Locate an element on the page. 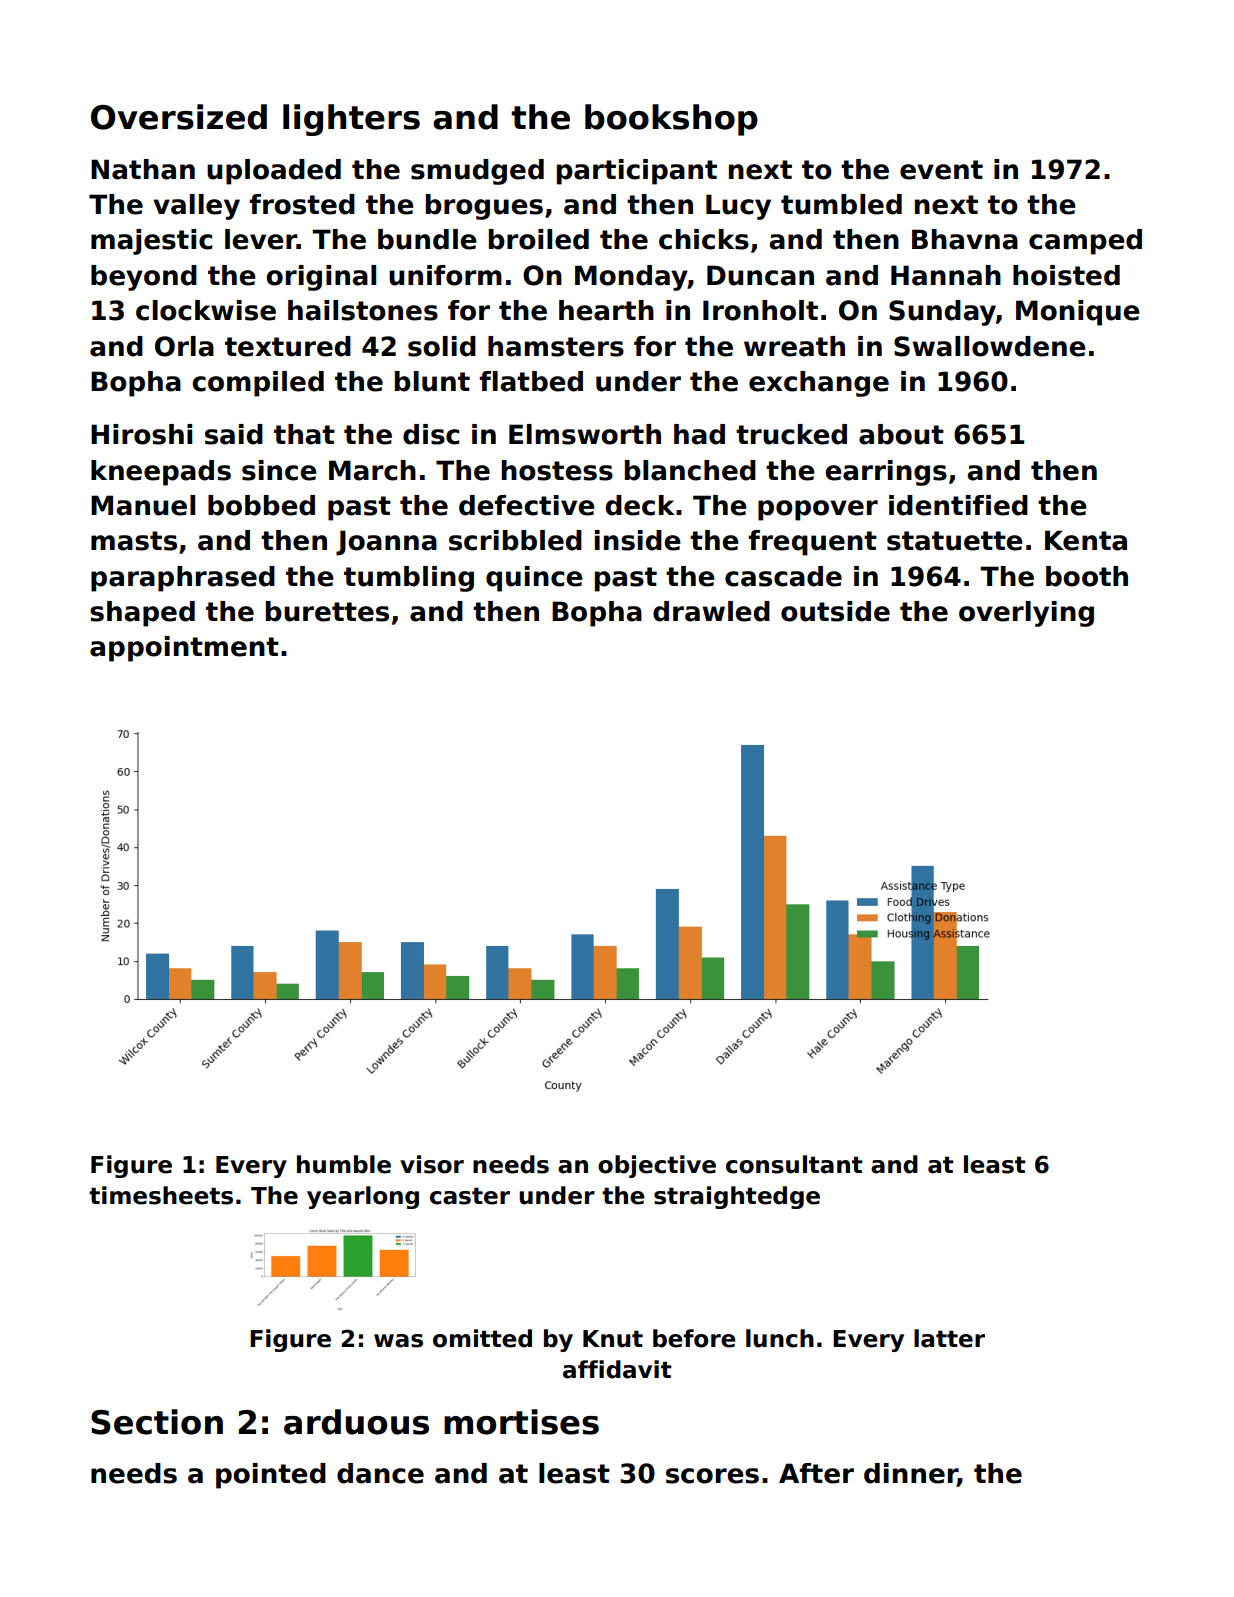  objective is located at coordinates (657, 1166).
